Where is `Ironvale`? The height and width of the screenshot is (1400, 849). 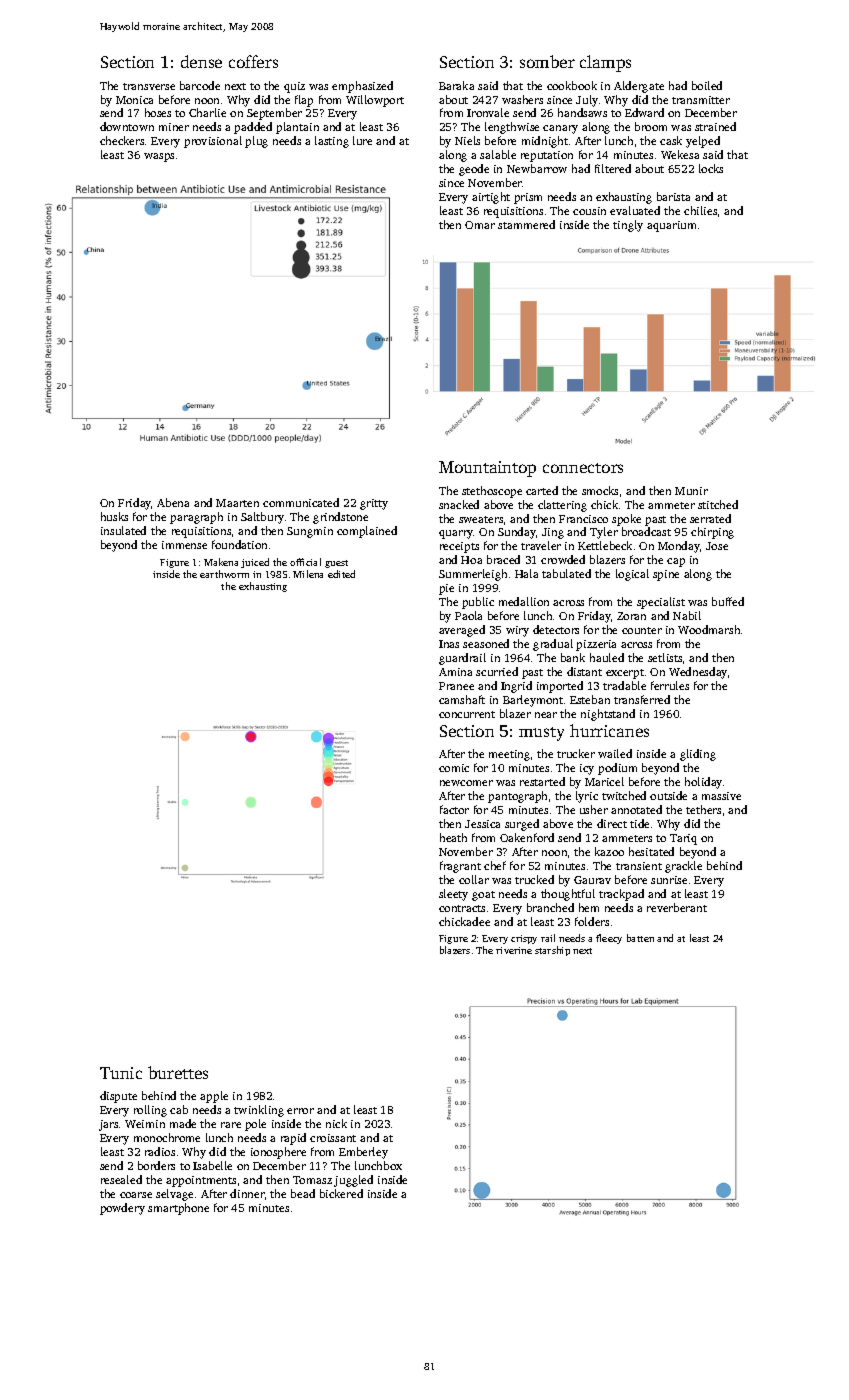 Ironvale is located at coordinates (488, 112).
